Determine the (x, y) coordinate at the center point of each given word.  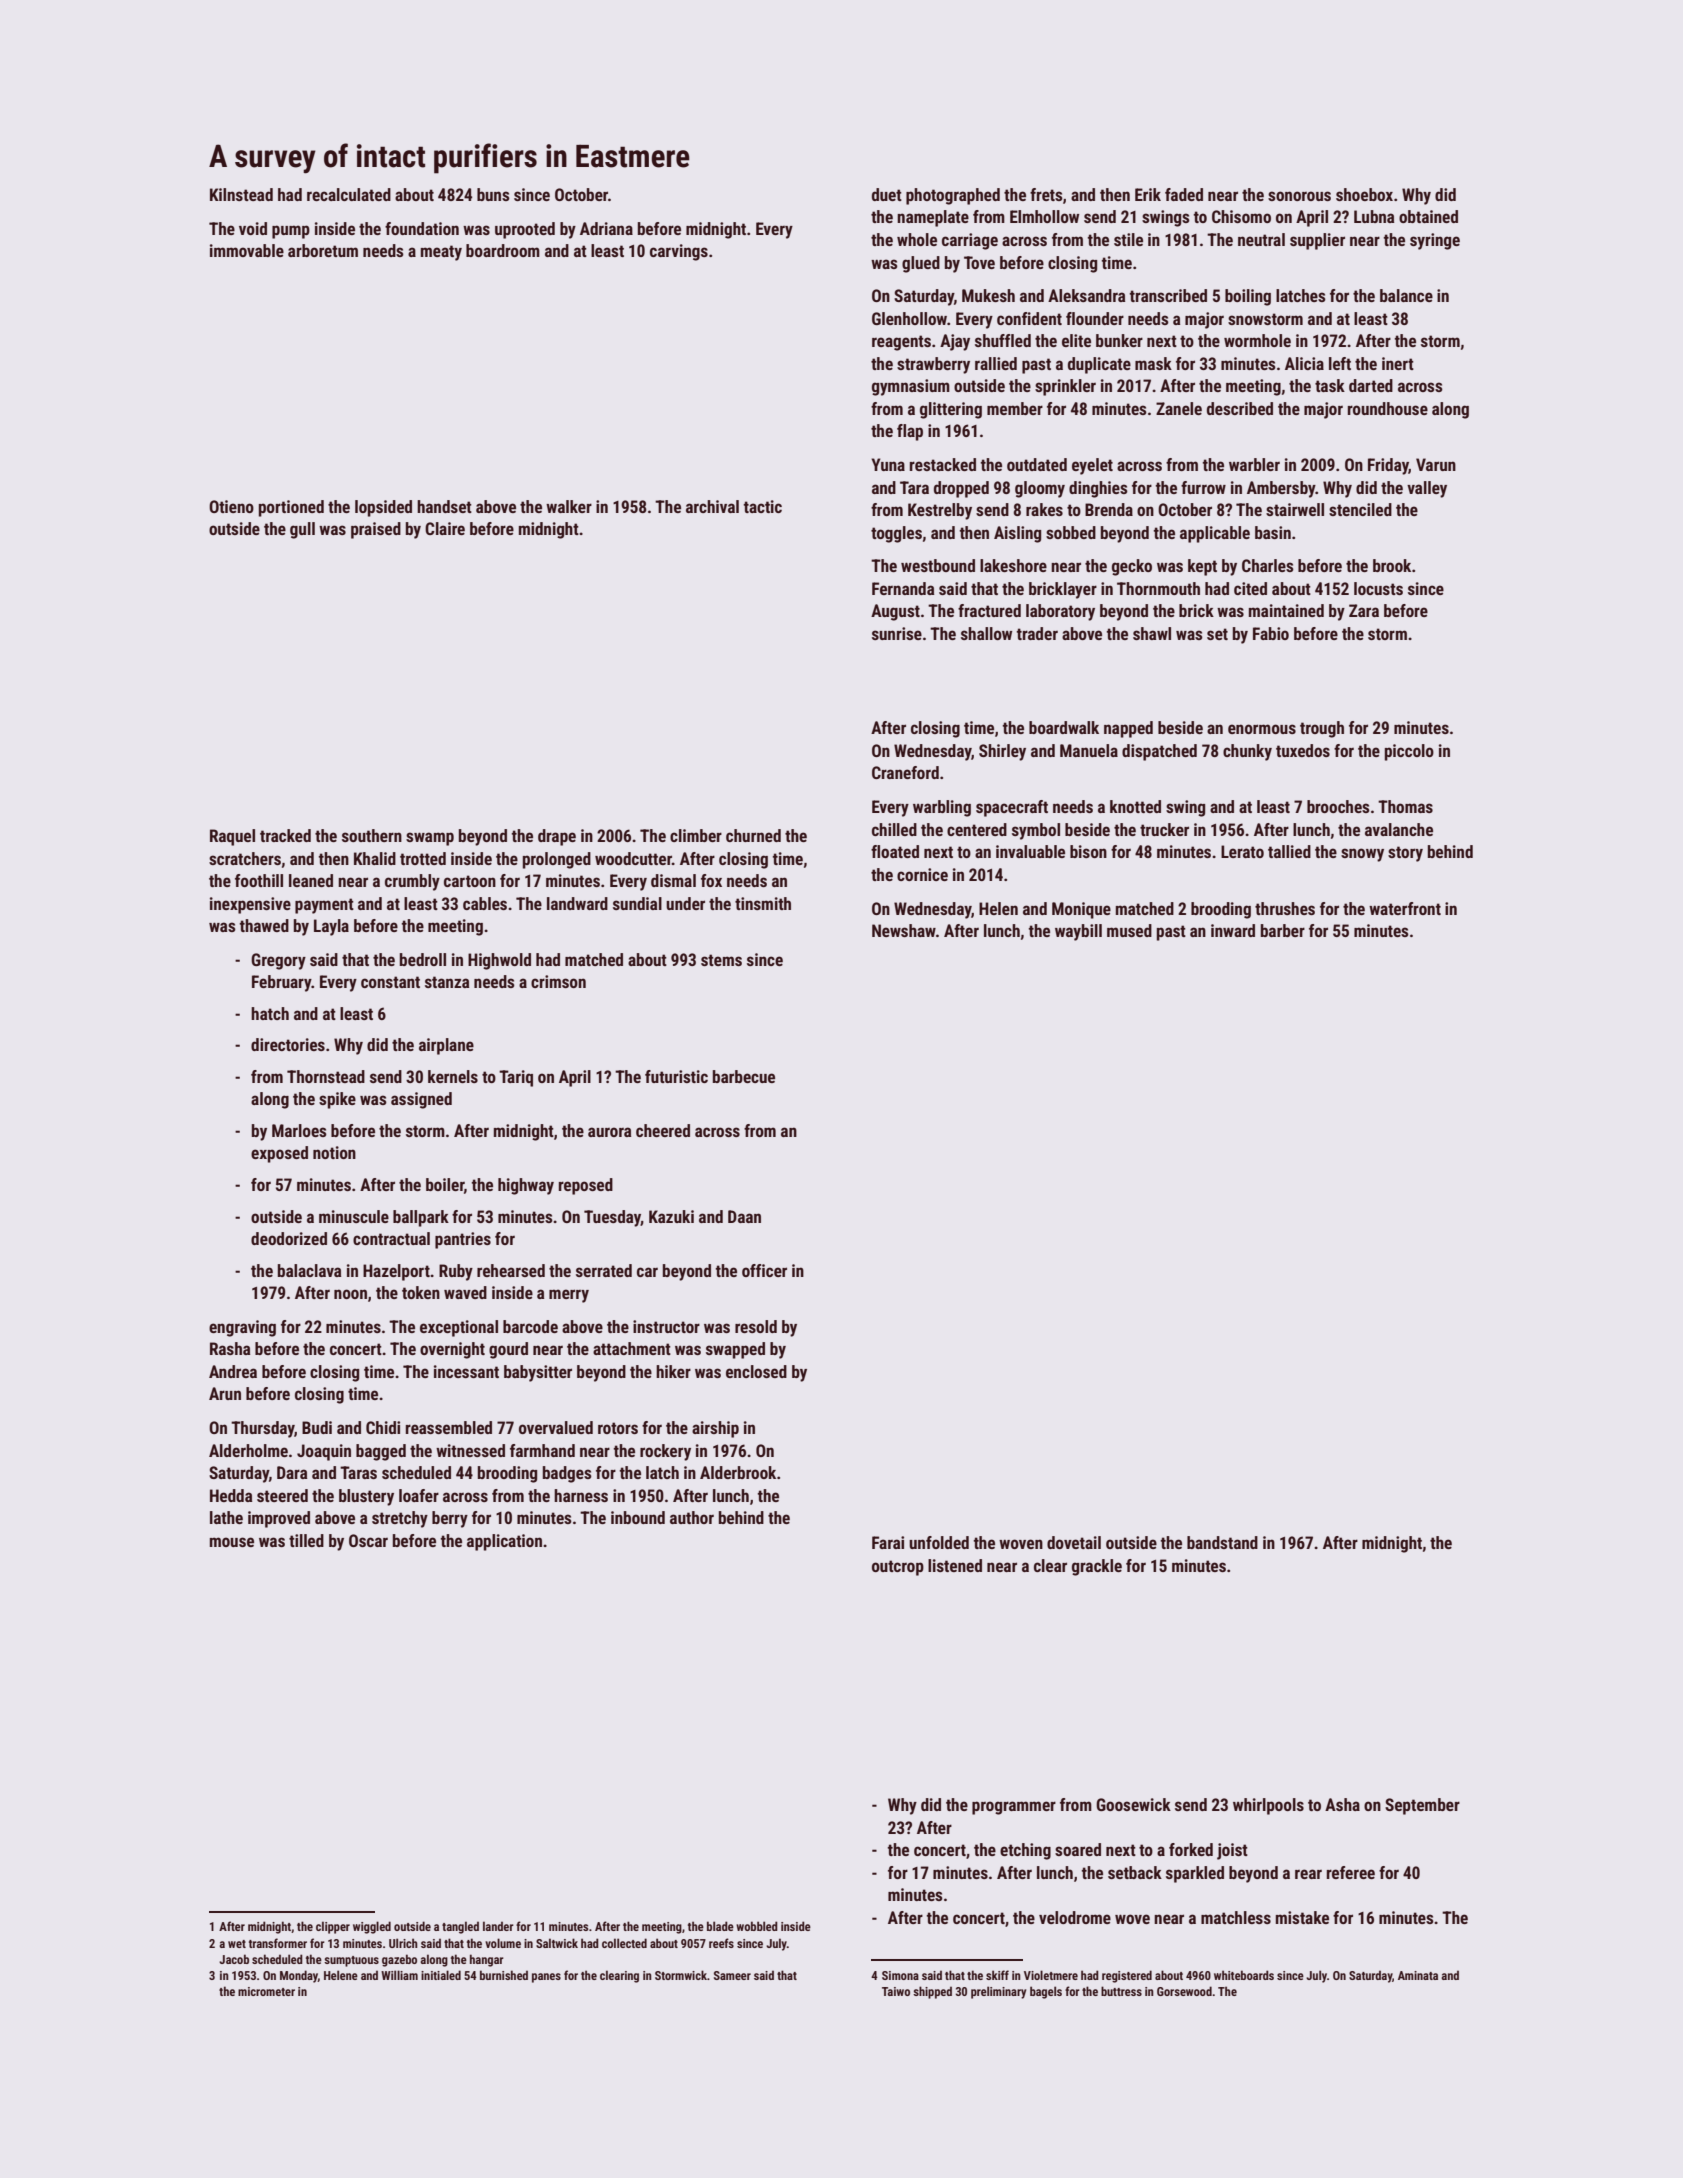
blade (720, 1926)
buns (493, 194)
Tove (979, 262)
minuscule (354, 1216)
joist (1232, 1851)
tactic (763, 506)
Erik (1148, 194)
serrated (604, 1270)
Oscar (368, 1540)
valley (1427, 489)
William (399, 1975)
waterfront (1405, 908)
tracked (285, 835)
